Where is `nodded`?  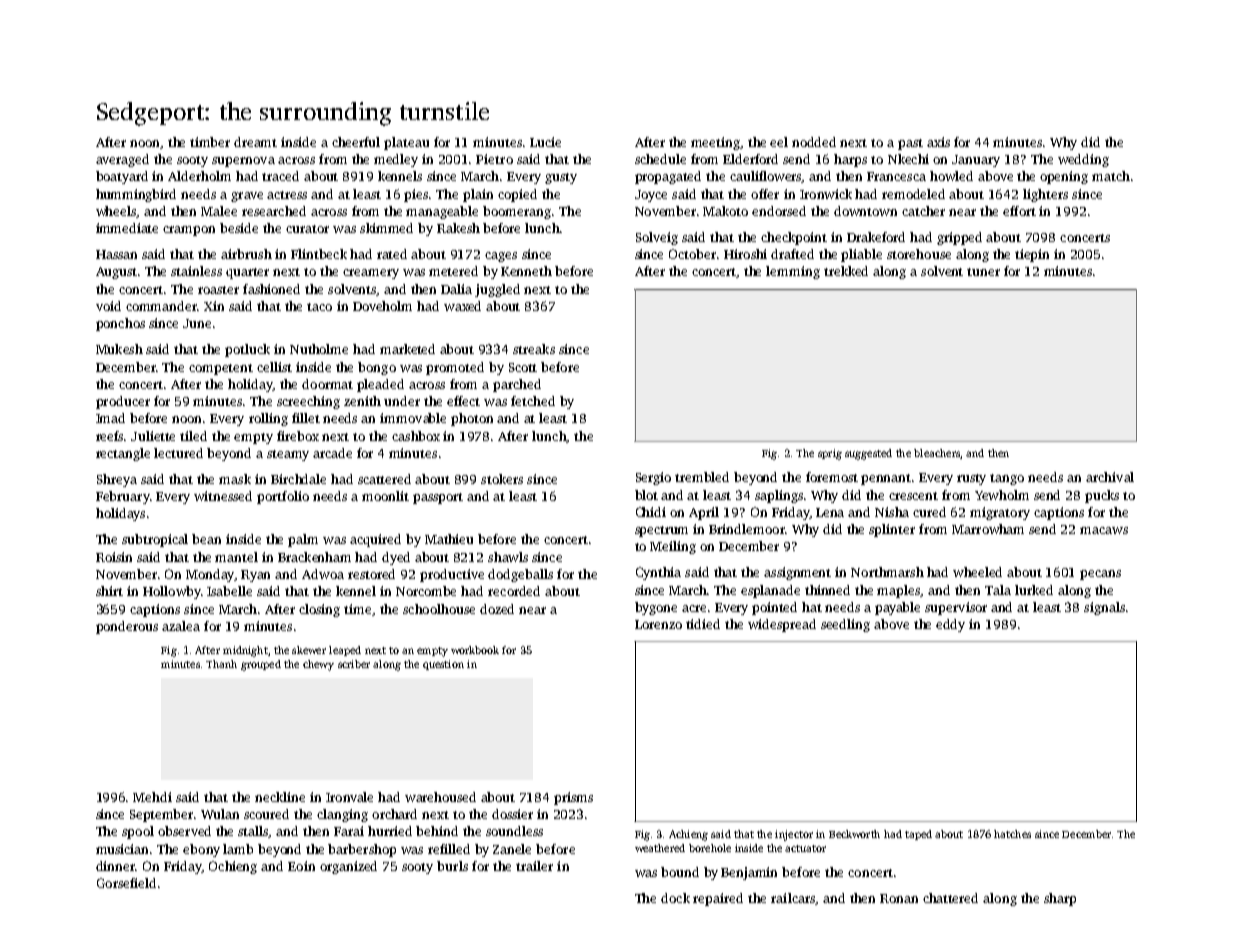 nodded is located at coordinates (814, 142).
